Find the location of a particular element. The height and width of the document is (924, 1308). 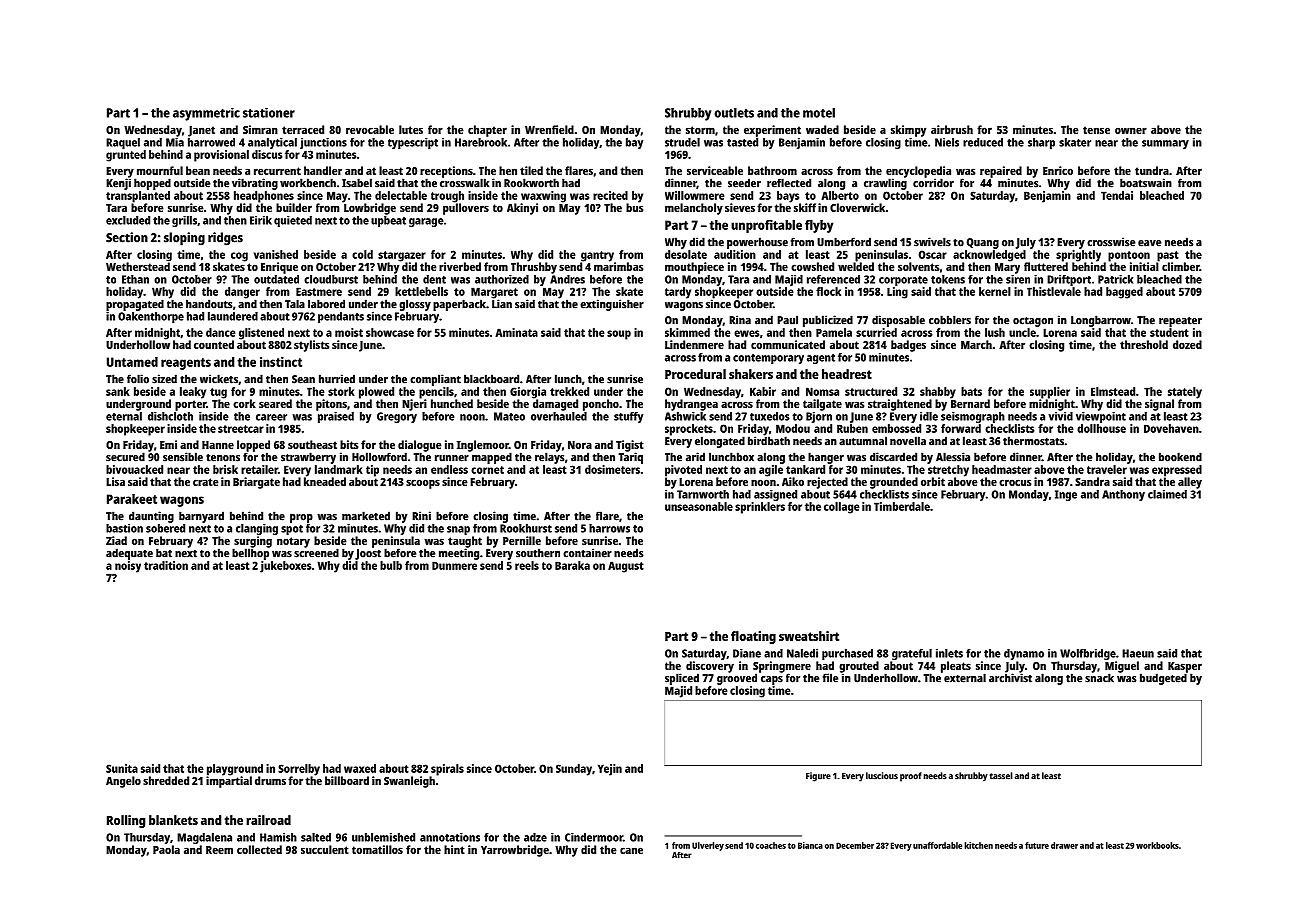

sprinklers is located at coordinates (760, 508).
